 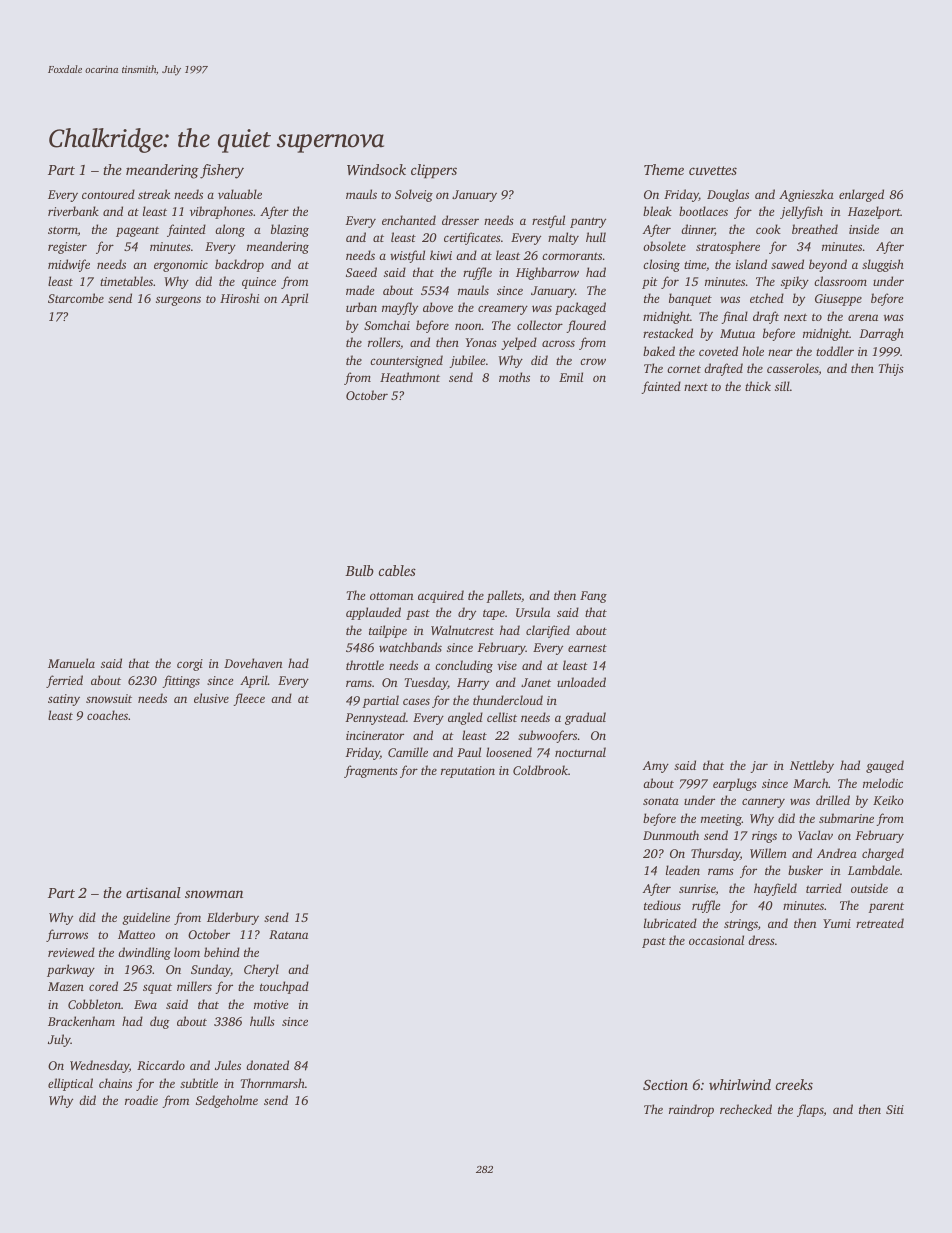 What do you see at coordinates (465, 718) in the page?
I see `angled` at bounding box center [465, 718].
